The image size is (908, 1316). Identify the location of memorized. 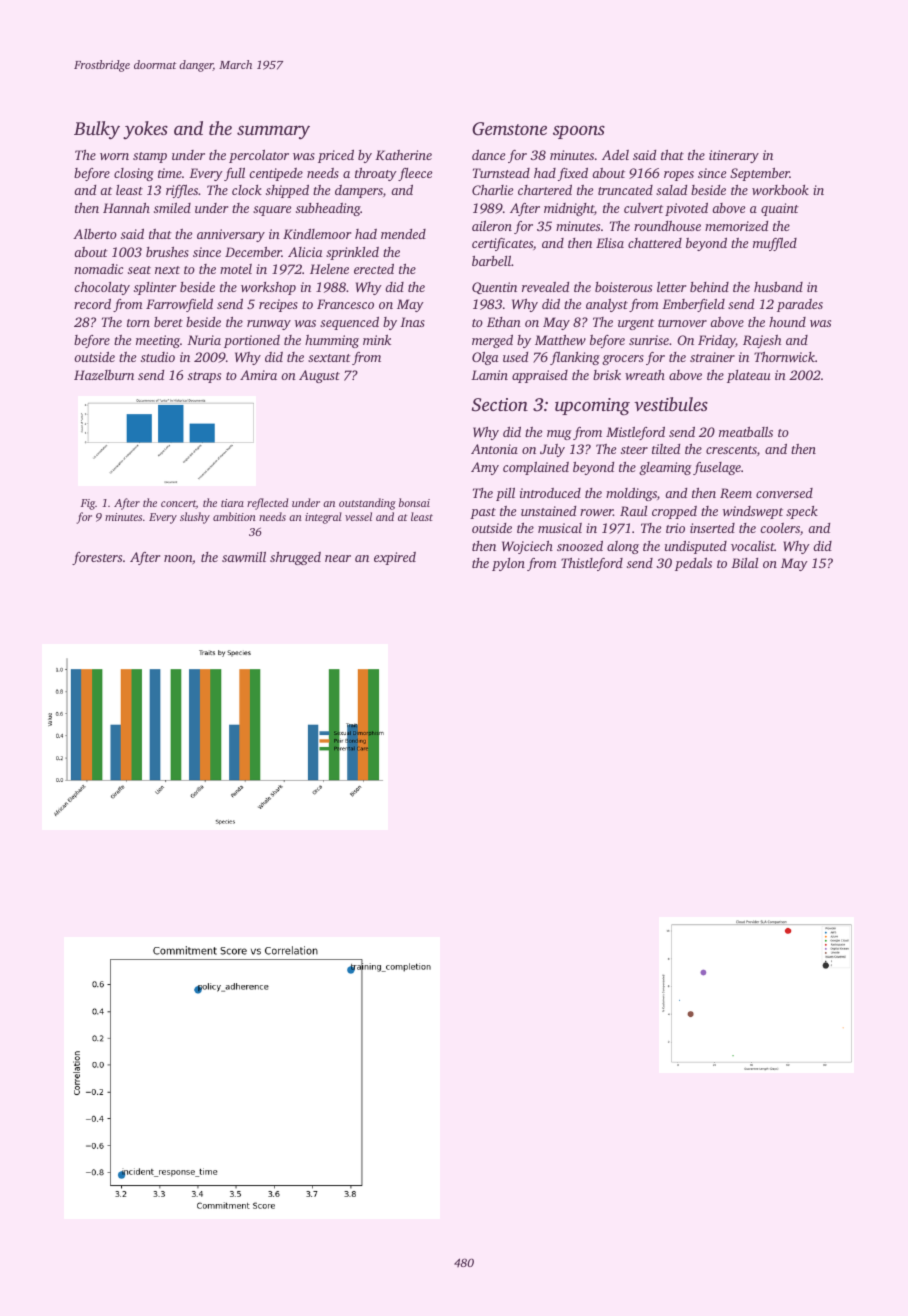
(736, 226).
